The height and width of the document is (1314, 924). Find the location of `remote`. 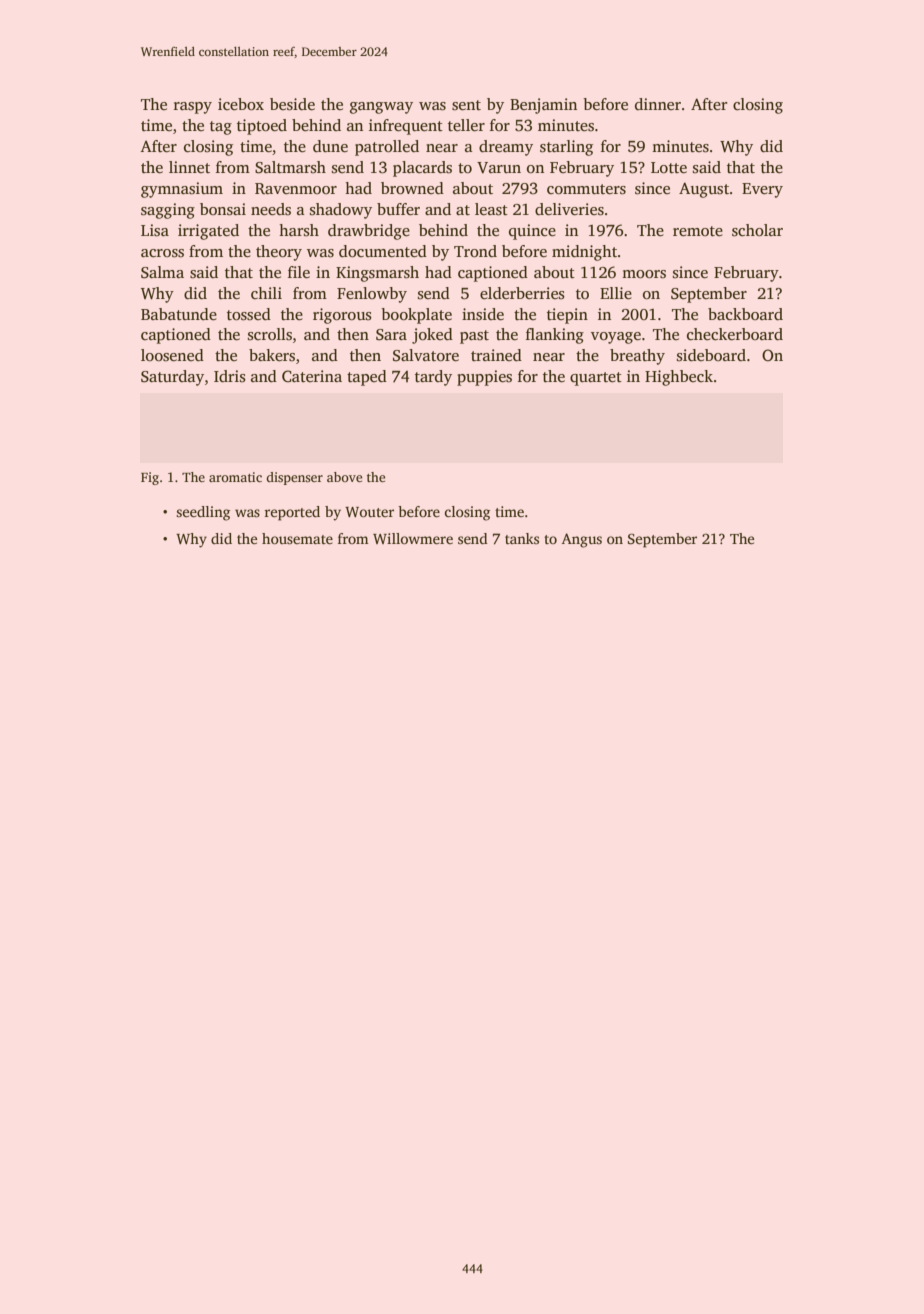

remote is located at coordinates (698, 231).
